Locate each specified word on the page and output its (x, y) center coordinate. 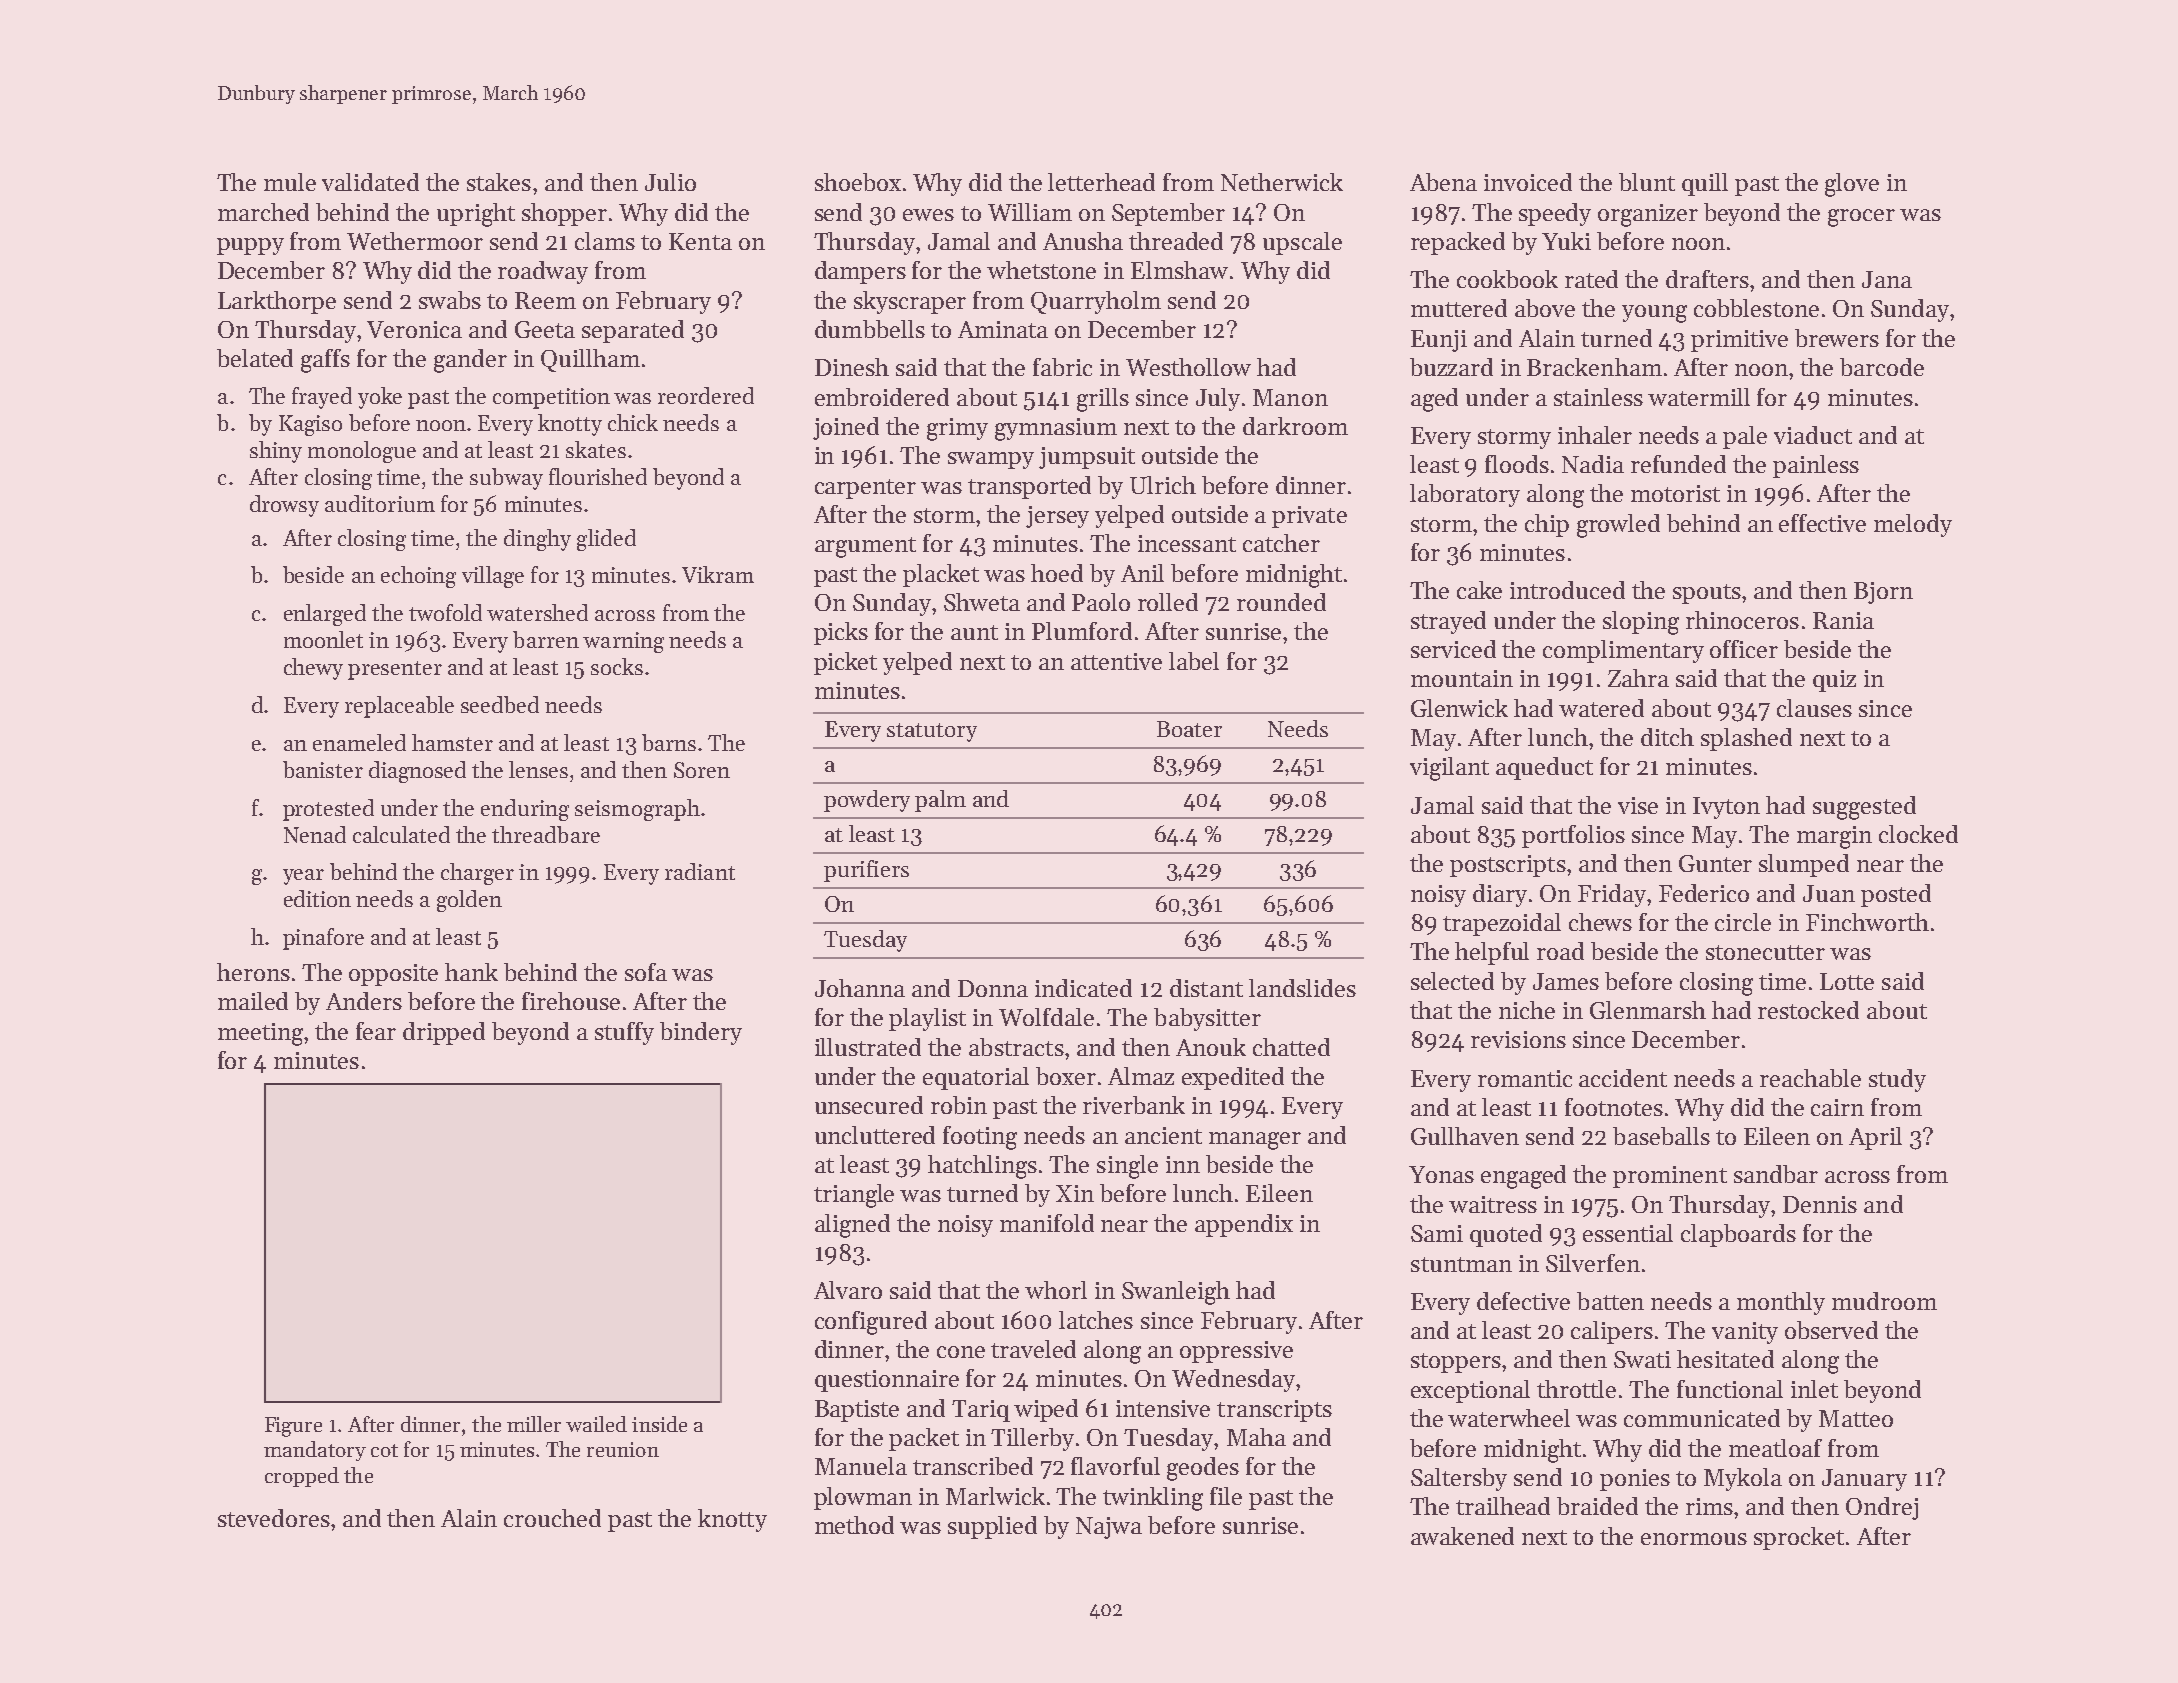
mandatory (315, 1451)
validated (370, 182)
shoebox (858, 182)
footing (980, 1138)
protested (328, 810)
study (1897, 1080)
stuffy (624, 1033)
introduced (1567, 590)
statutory (932, 732)
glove (1852, 185)
